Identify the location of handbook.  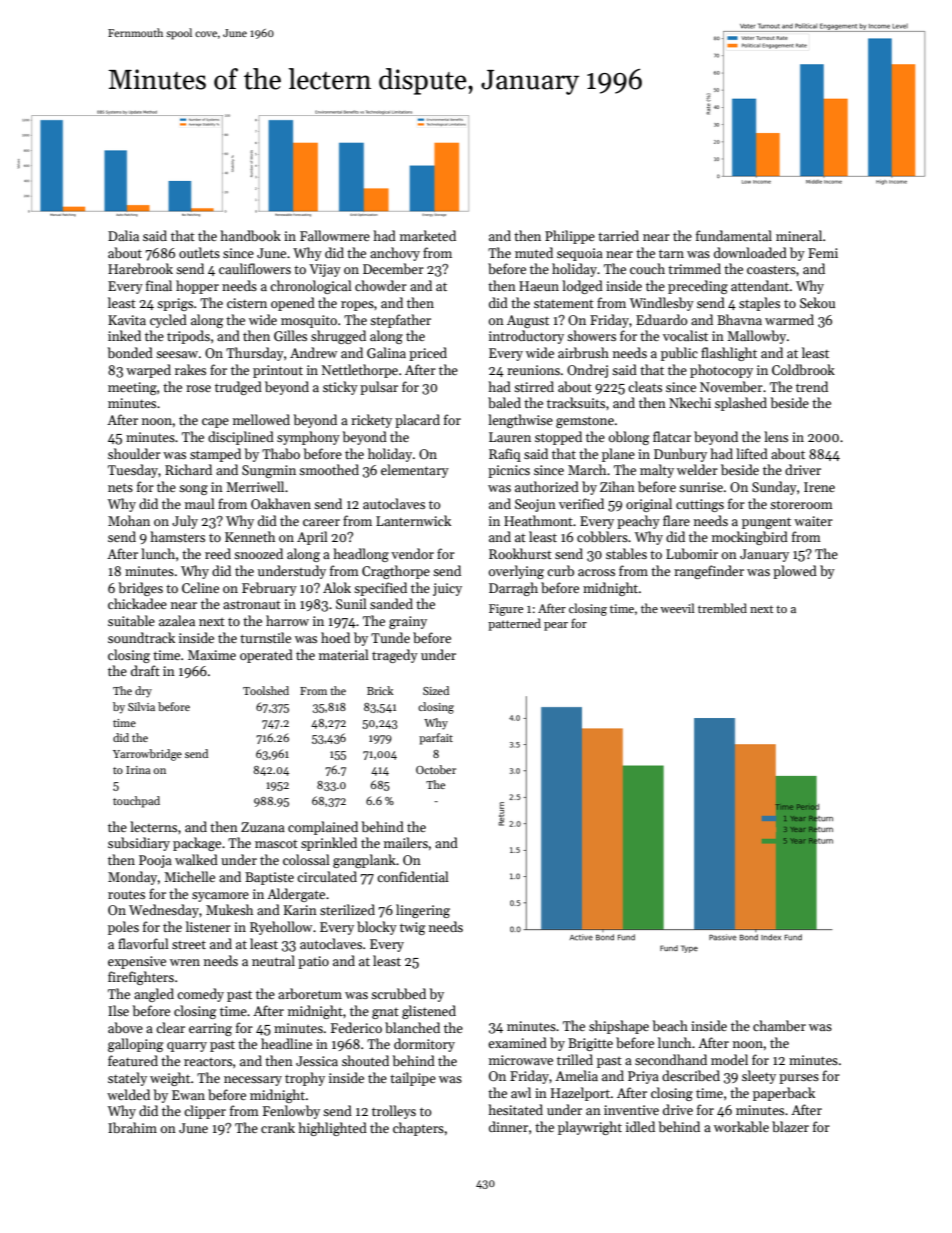
(251, 235).
